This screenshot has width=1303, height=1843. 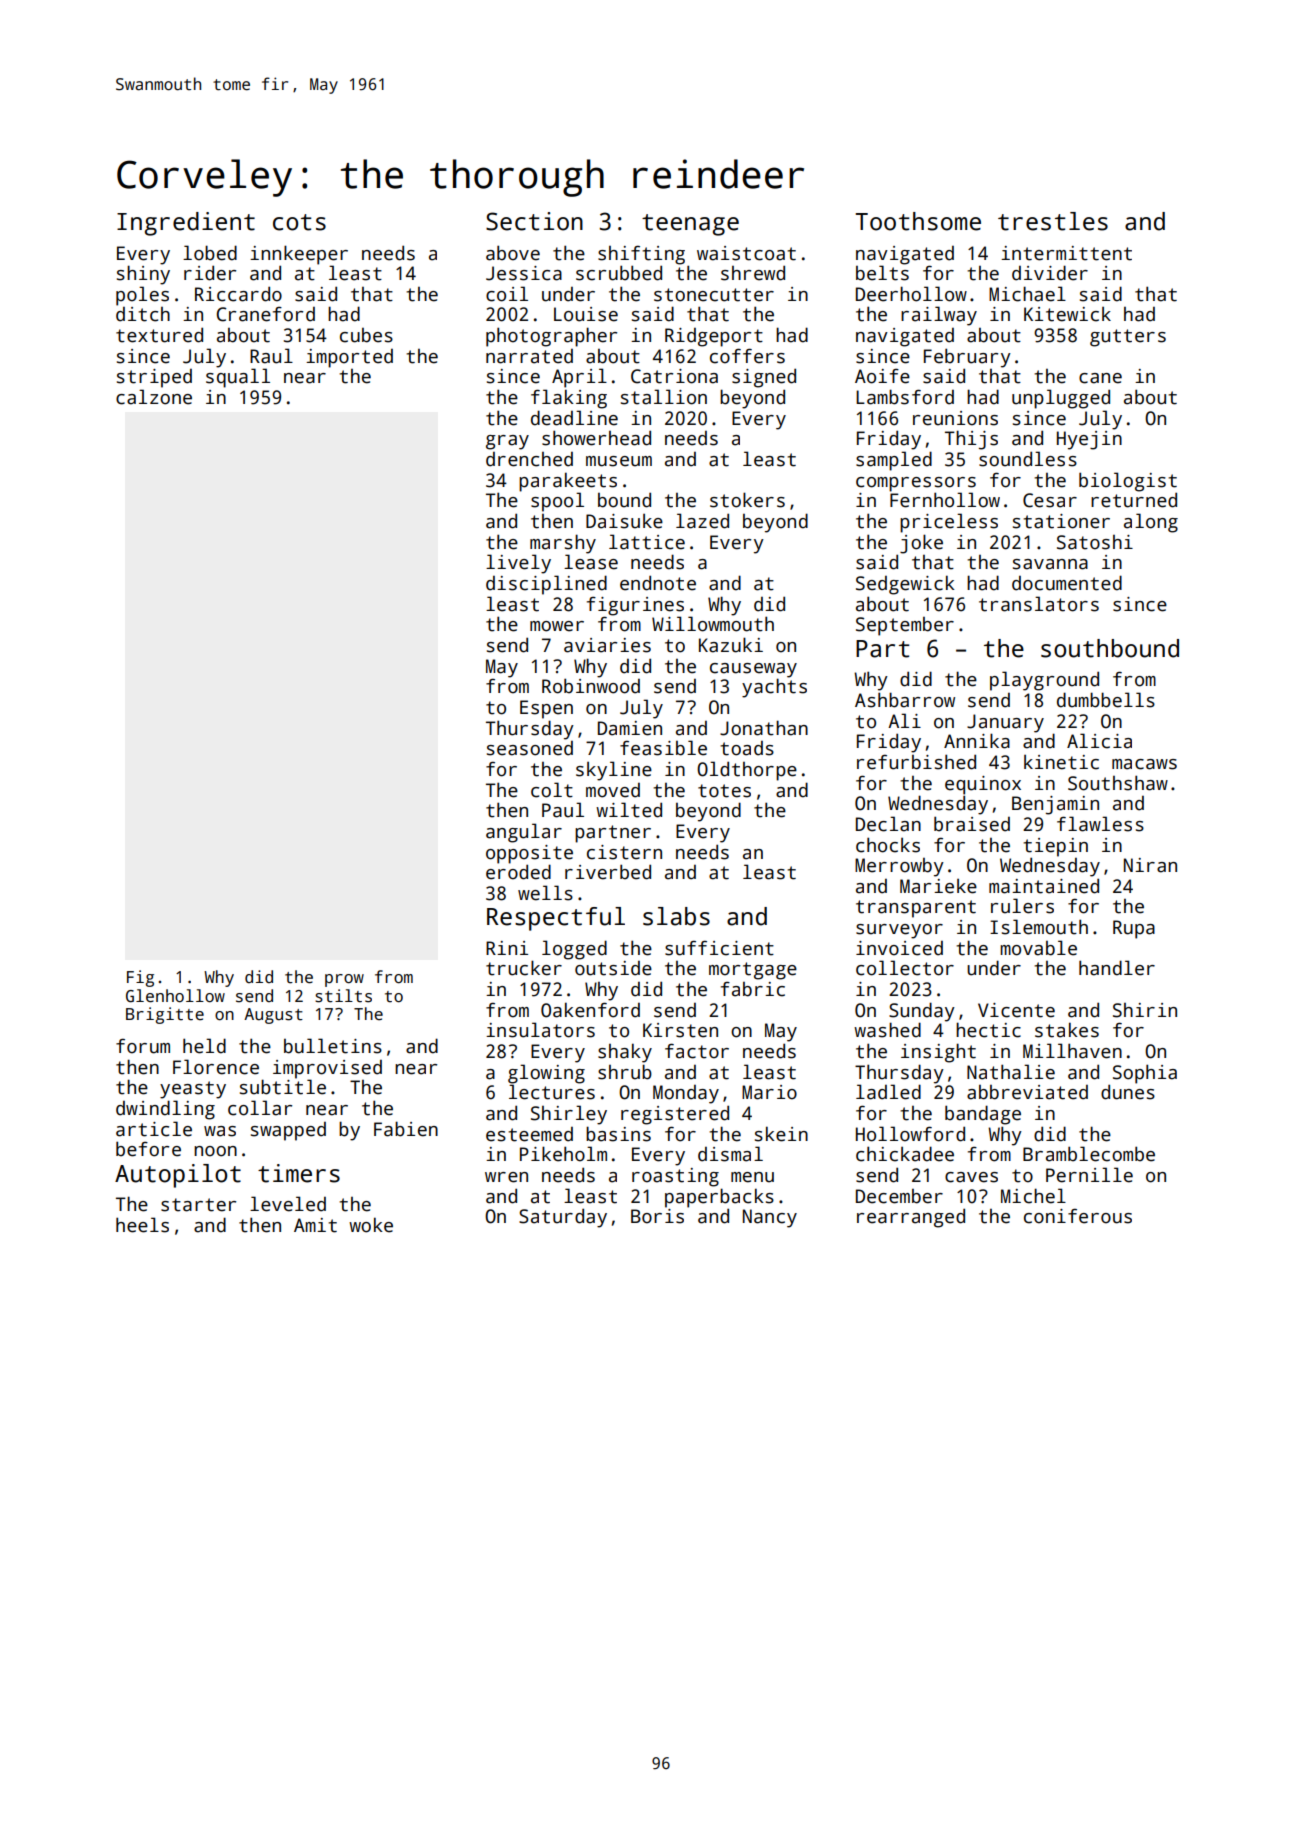 What do you see at coordinates (753, 670) in the screenshot?
I see `causeway` at bounding box center [753, 670].
